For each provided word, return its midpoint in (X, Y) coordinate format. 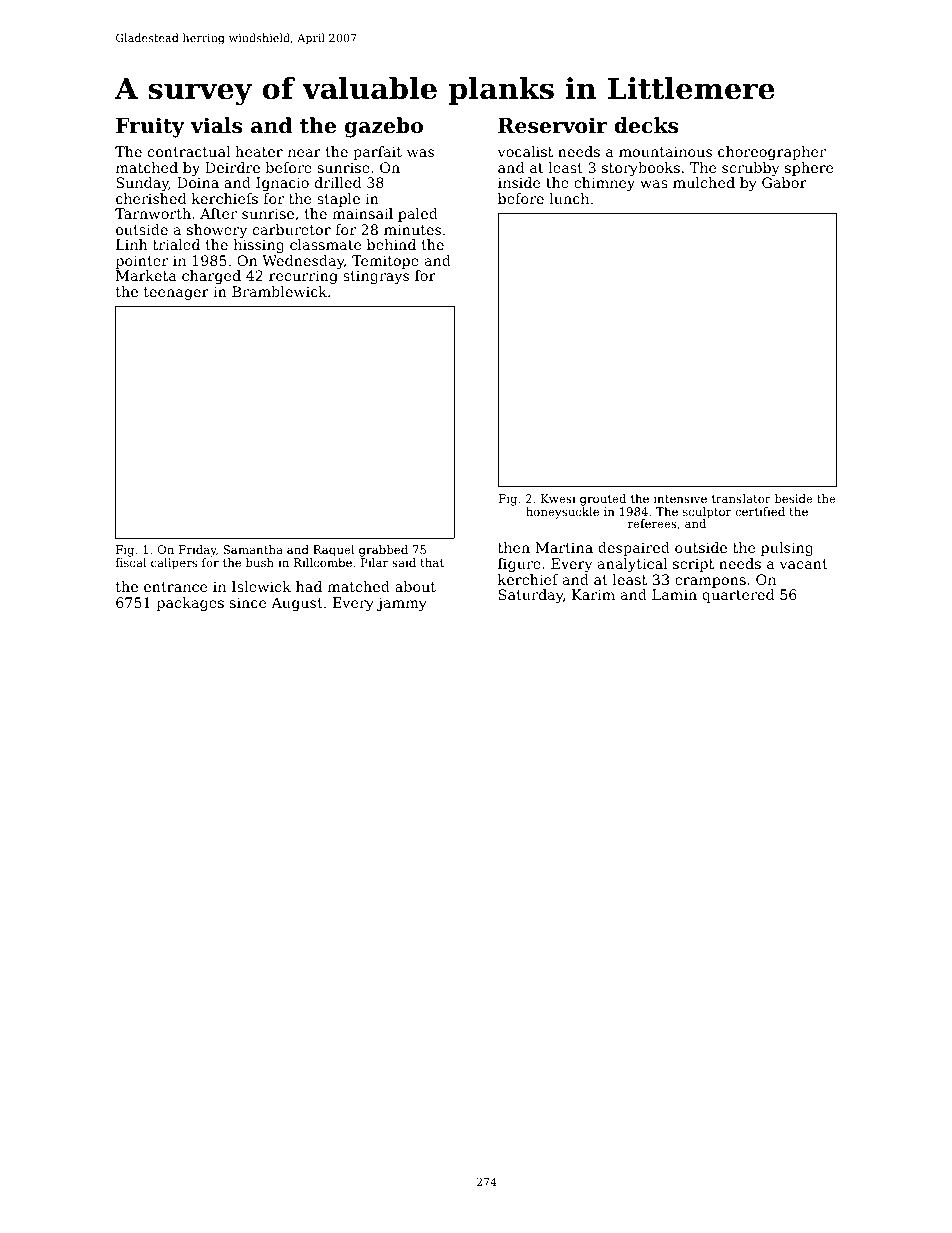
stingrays (376, 277)
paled (418, 215)
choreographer (772, 153)
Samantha (253, 549)
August (297, 604)
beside (794, 498)
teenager (176, 293)
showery (217, 231)
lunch (569, 198)
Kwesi (558, 498)
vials (216, 125)
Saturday (531, 596)
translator (741, 498)
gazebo (384, 127)
